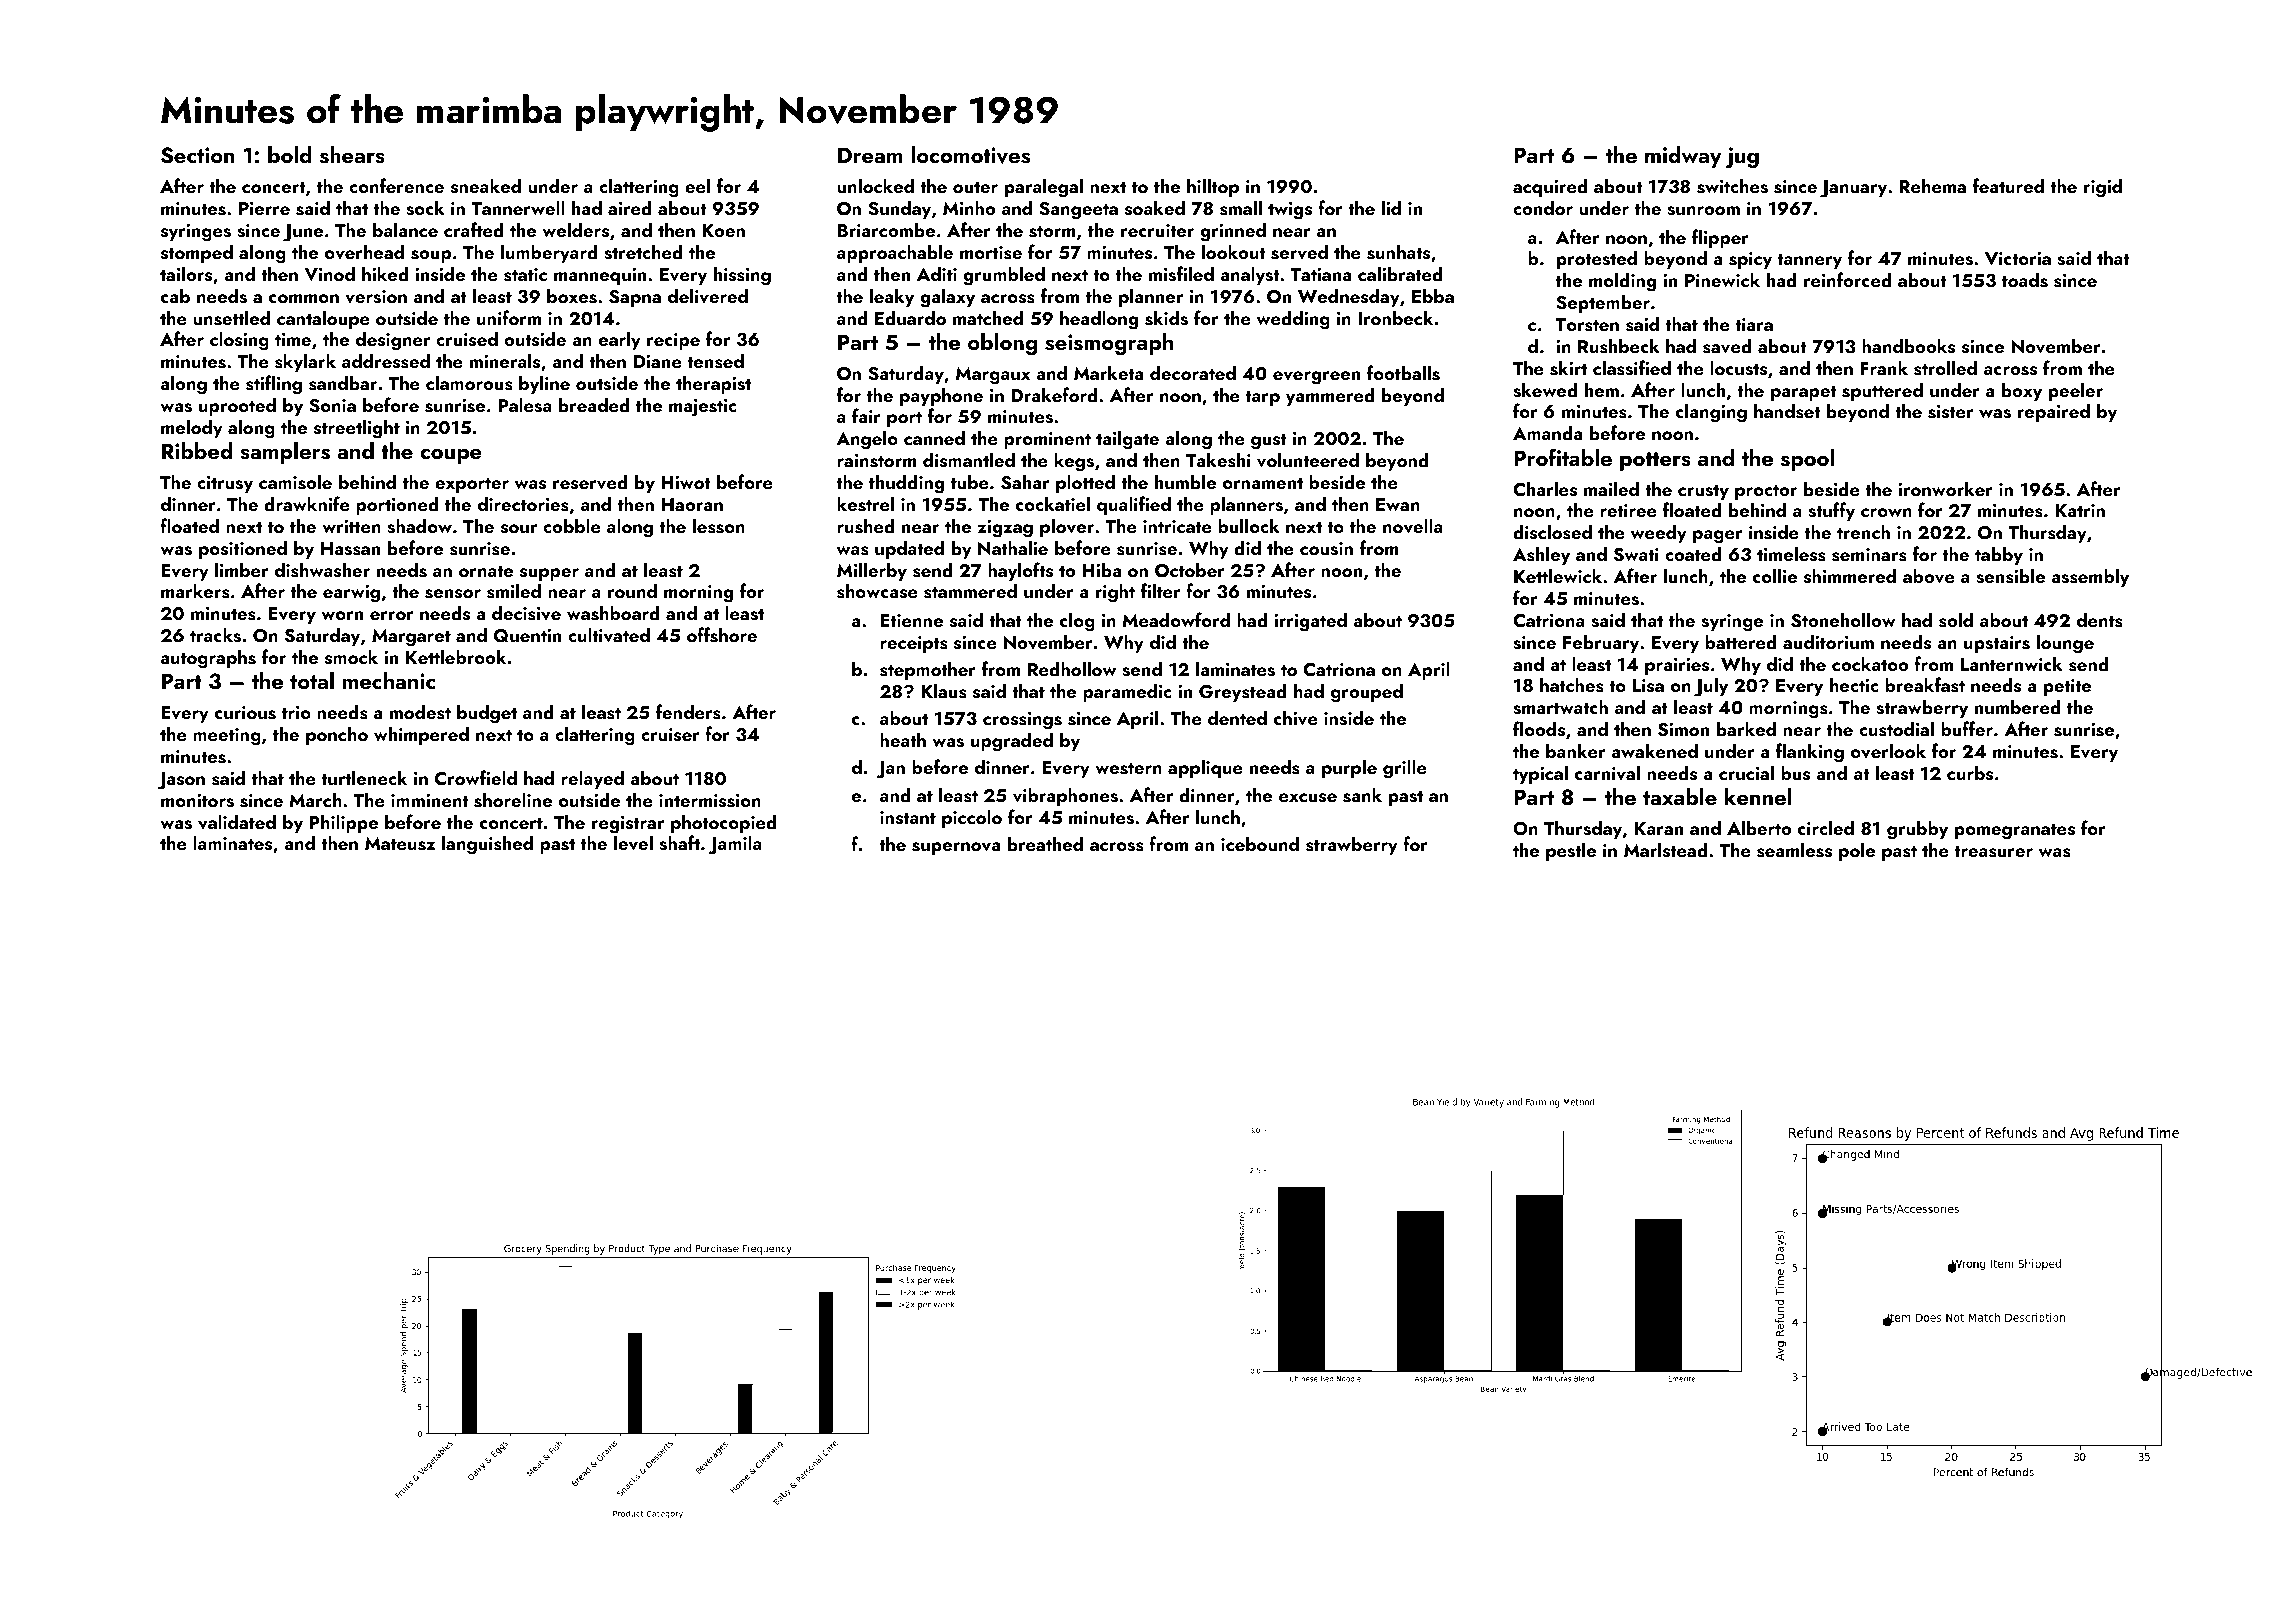 Image resolution: width=2292 pixels, height=1620 pixels. I want to click on midway, so click(1683, 157).
